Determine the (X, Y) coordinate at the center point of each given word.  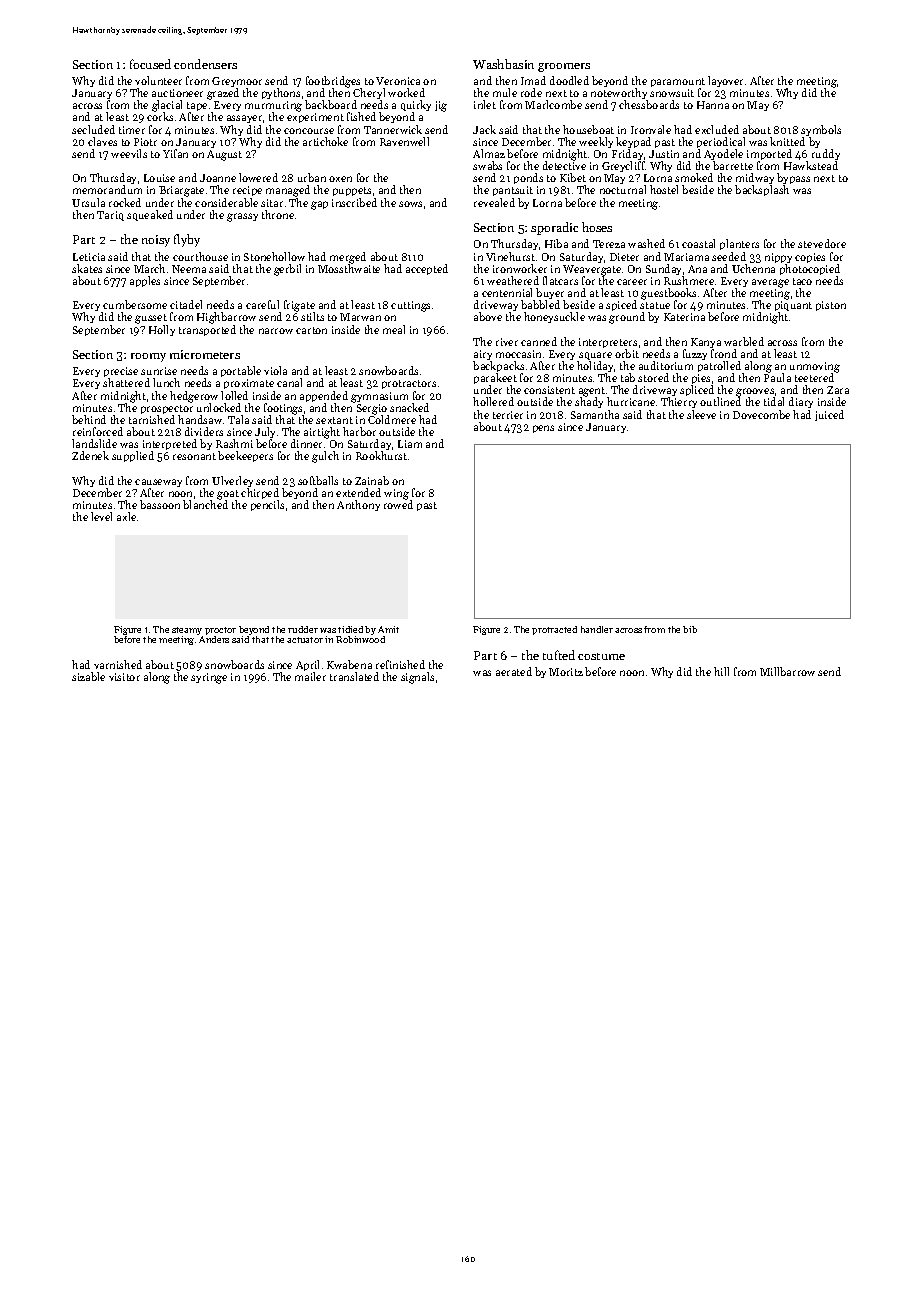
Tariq (110, 216)
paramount (678, 82)
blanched (206, 505)
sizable (88, 676)
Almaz (489, 153)
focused (150, 64)
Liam (410, 444)
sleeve (701, 414)
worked (406, 92)
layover (725, 81)
